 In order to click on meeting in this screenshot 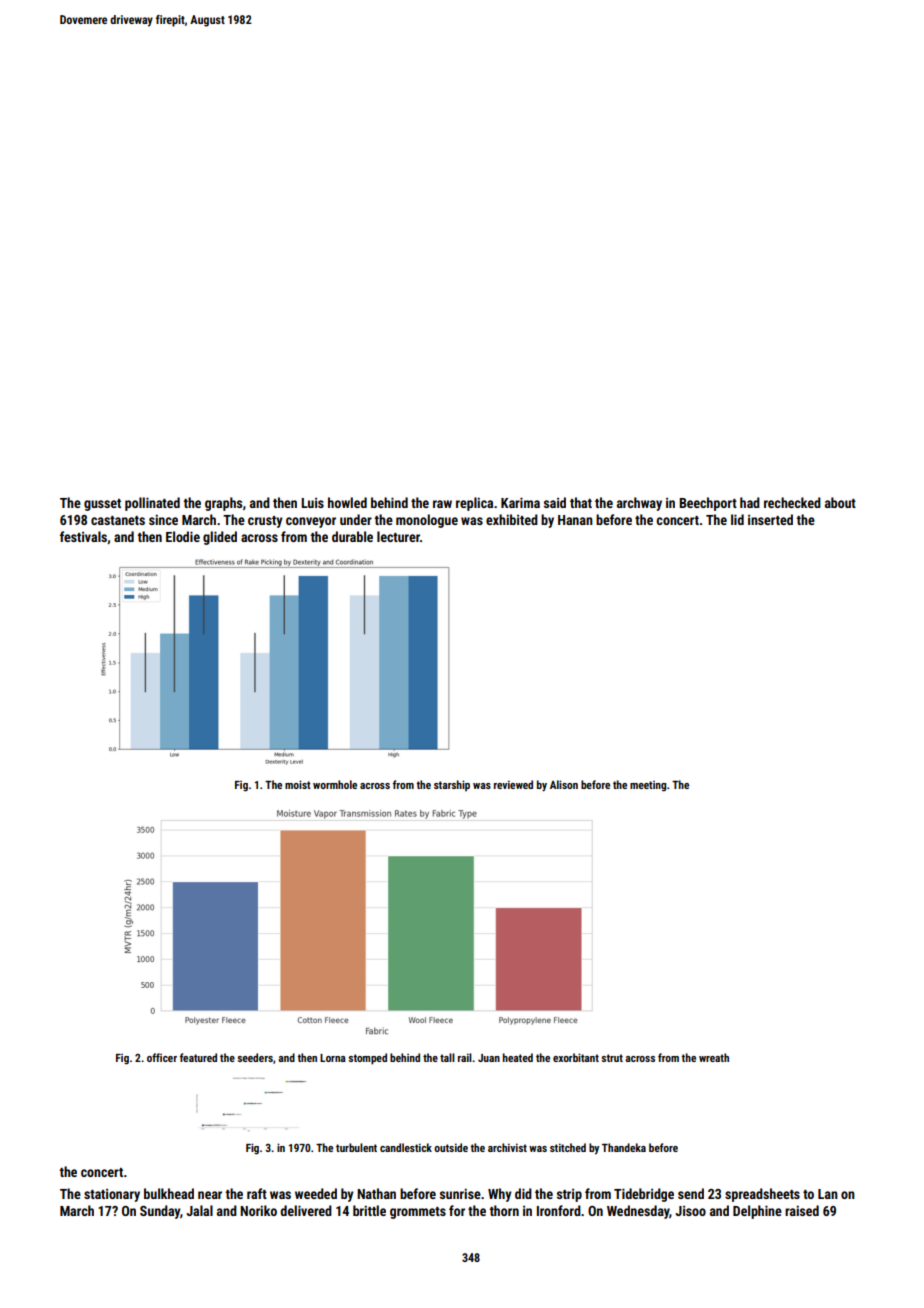, I will do `click(648, 786)`.
